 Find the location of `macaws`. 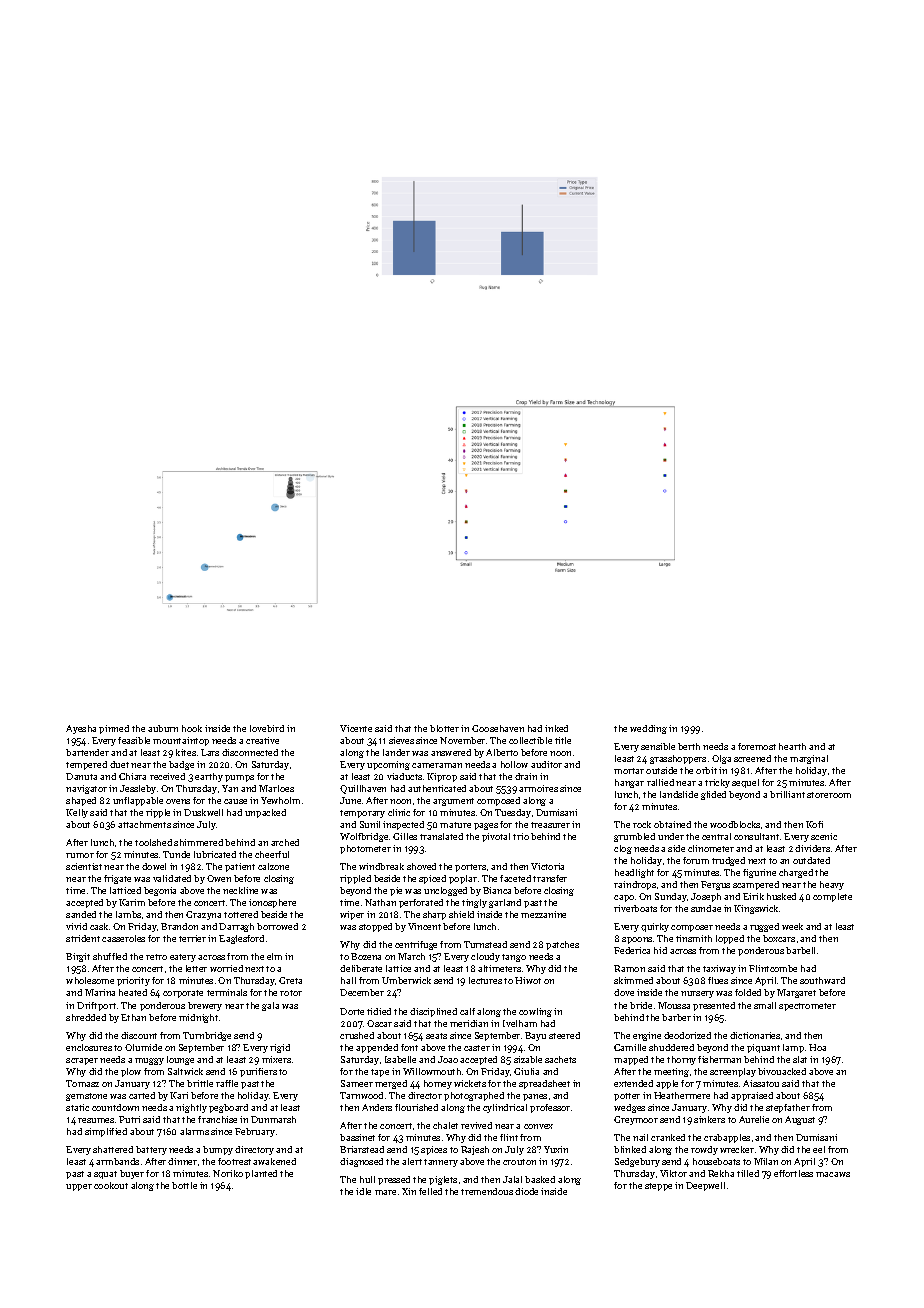

macaws is located at coordinates (833, 1174).
